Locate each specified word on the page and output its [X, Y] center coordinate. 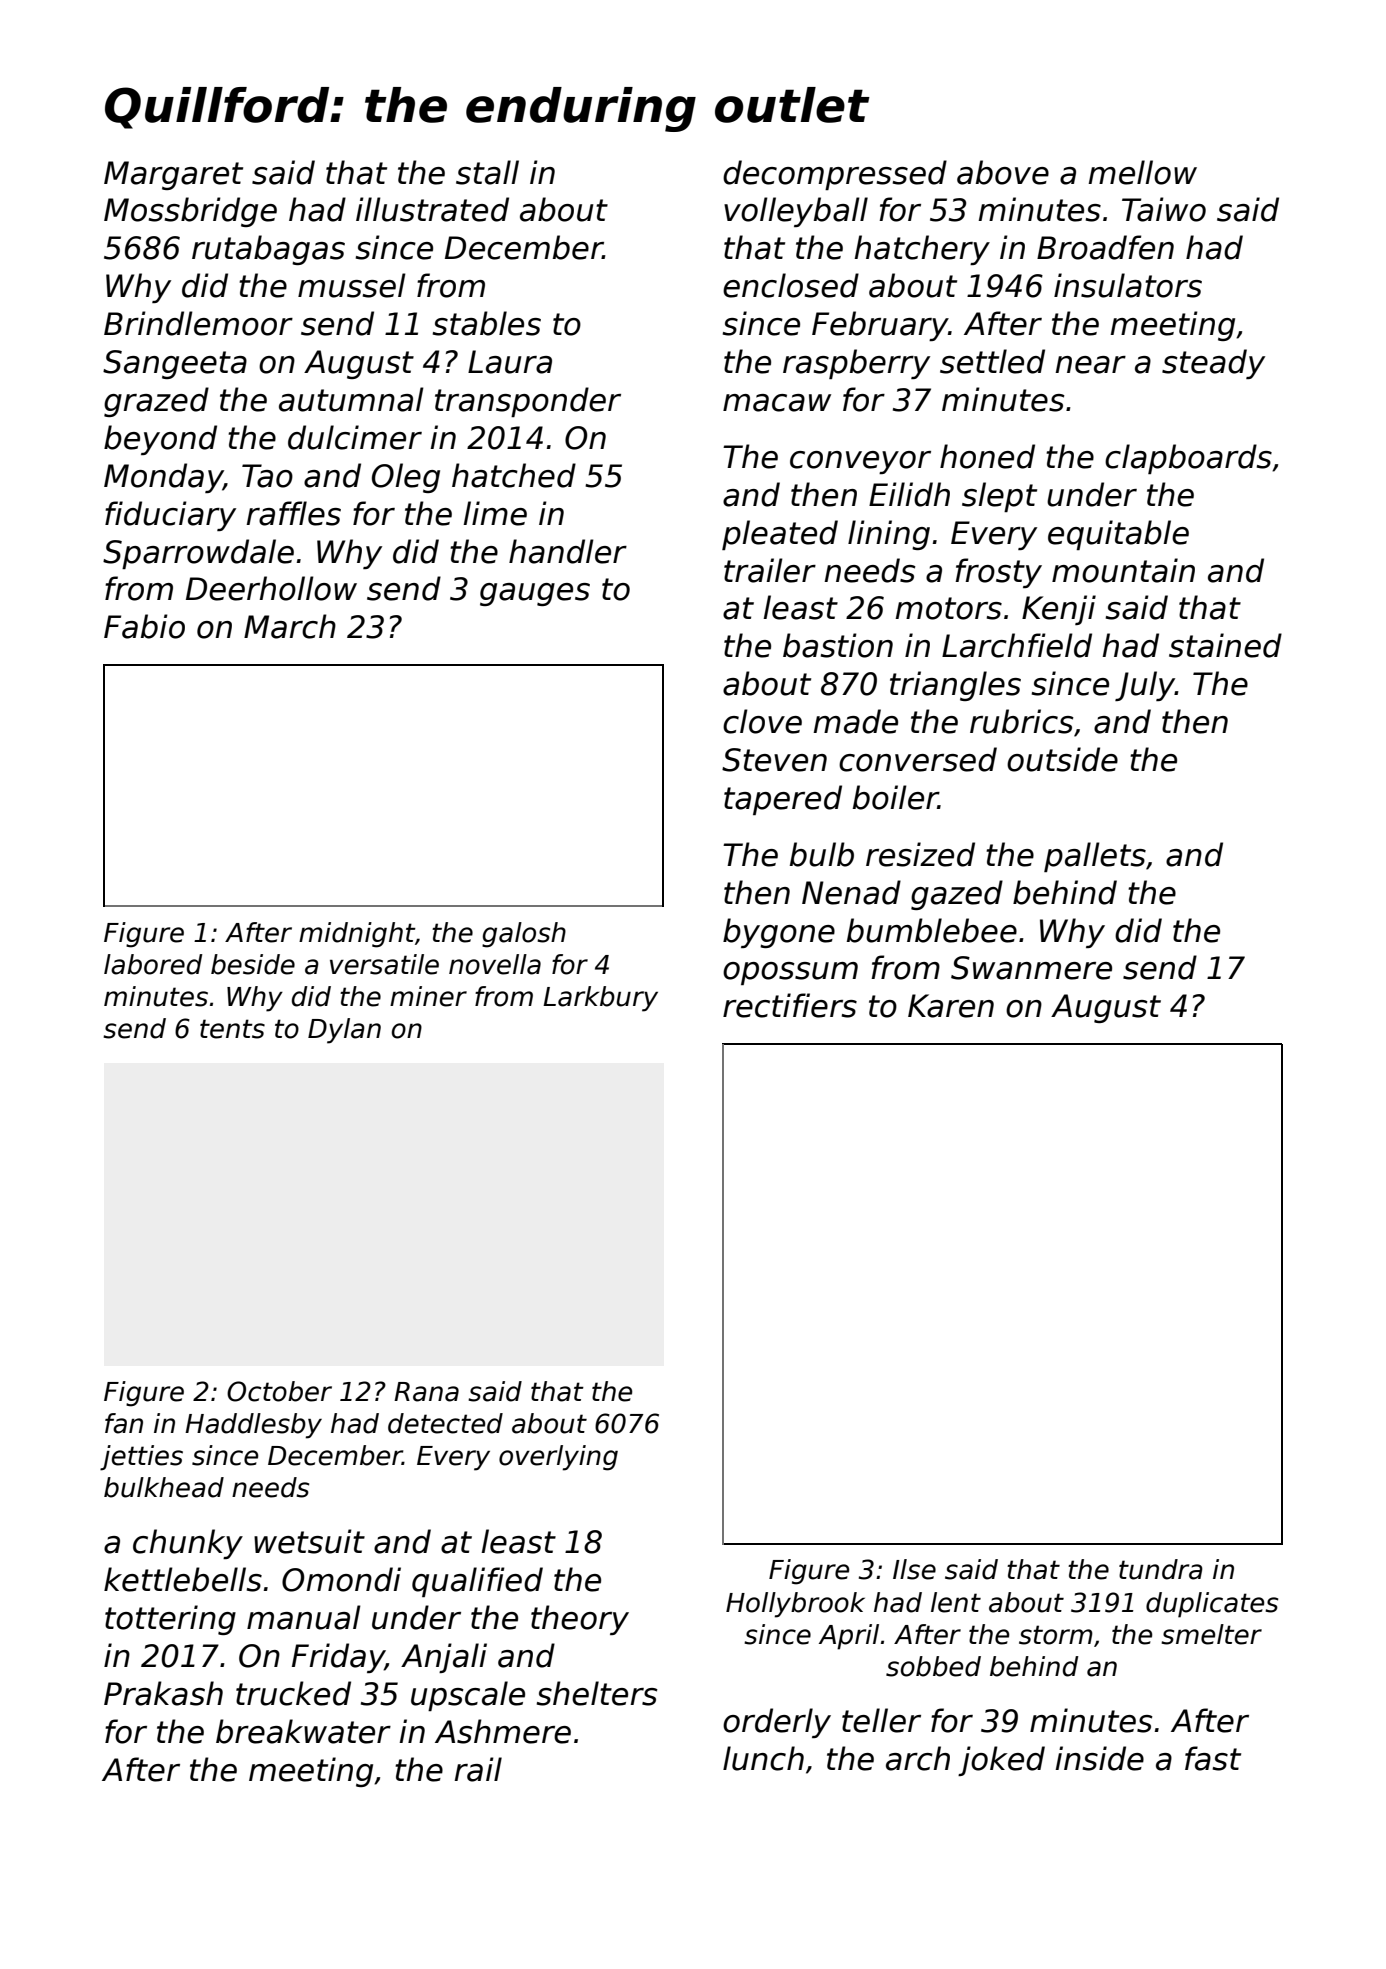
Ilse [914, 1569]
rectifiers [790, 1005]
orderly [777, 1723]
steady [1213, 364]
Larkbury [600, 999]
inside [1099, 1758]
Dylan [344, 1031]
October [279, 1391]
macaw [777, 403]
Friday [338, 1658]
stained [1225, 645]
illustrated [432, 209]
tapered [783, 800]
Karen [951, 1006]
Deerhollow [271, 588]
